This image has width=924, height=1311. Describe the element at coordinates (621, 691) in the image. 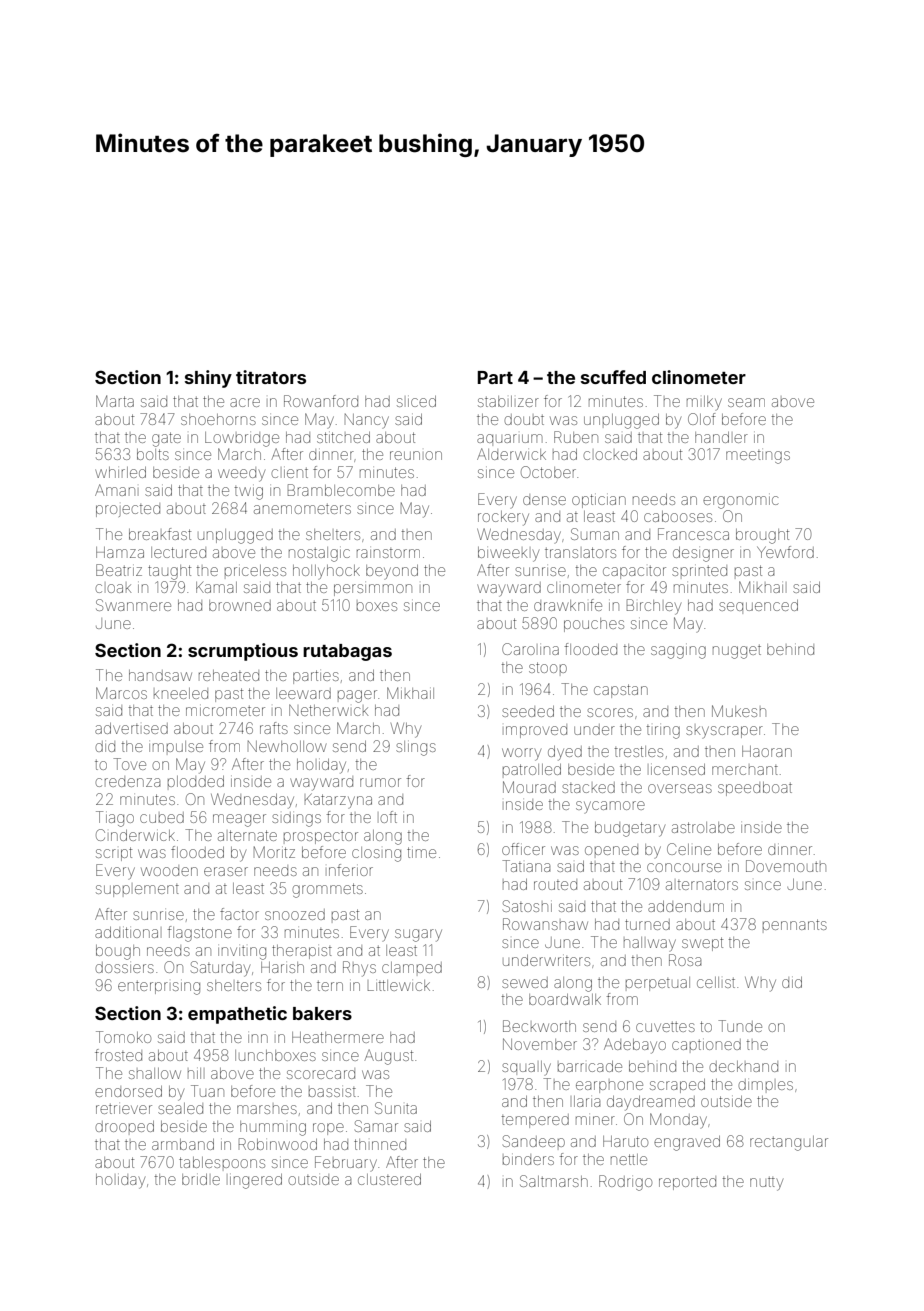

I see `capstan` at that location.
